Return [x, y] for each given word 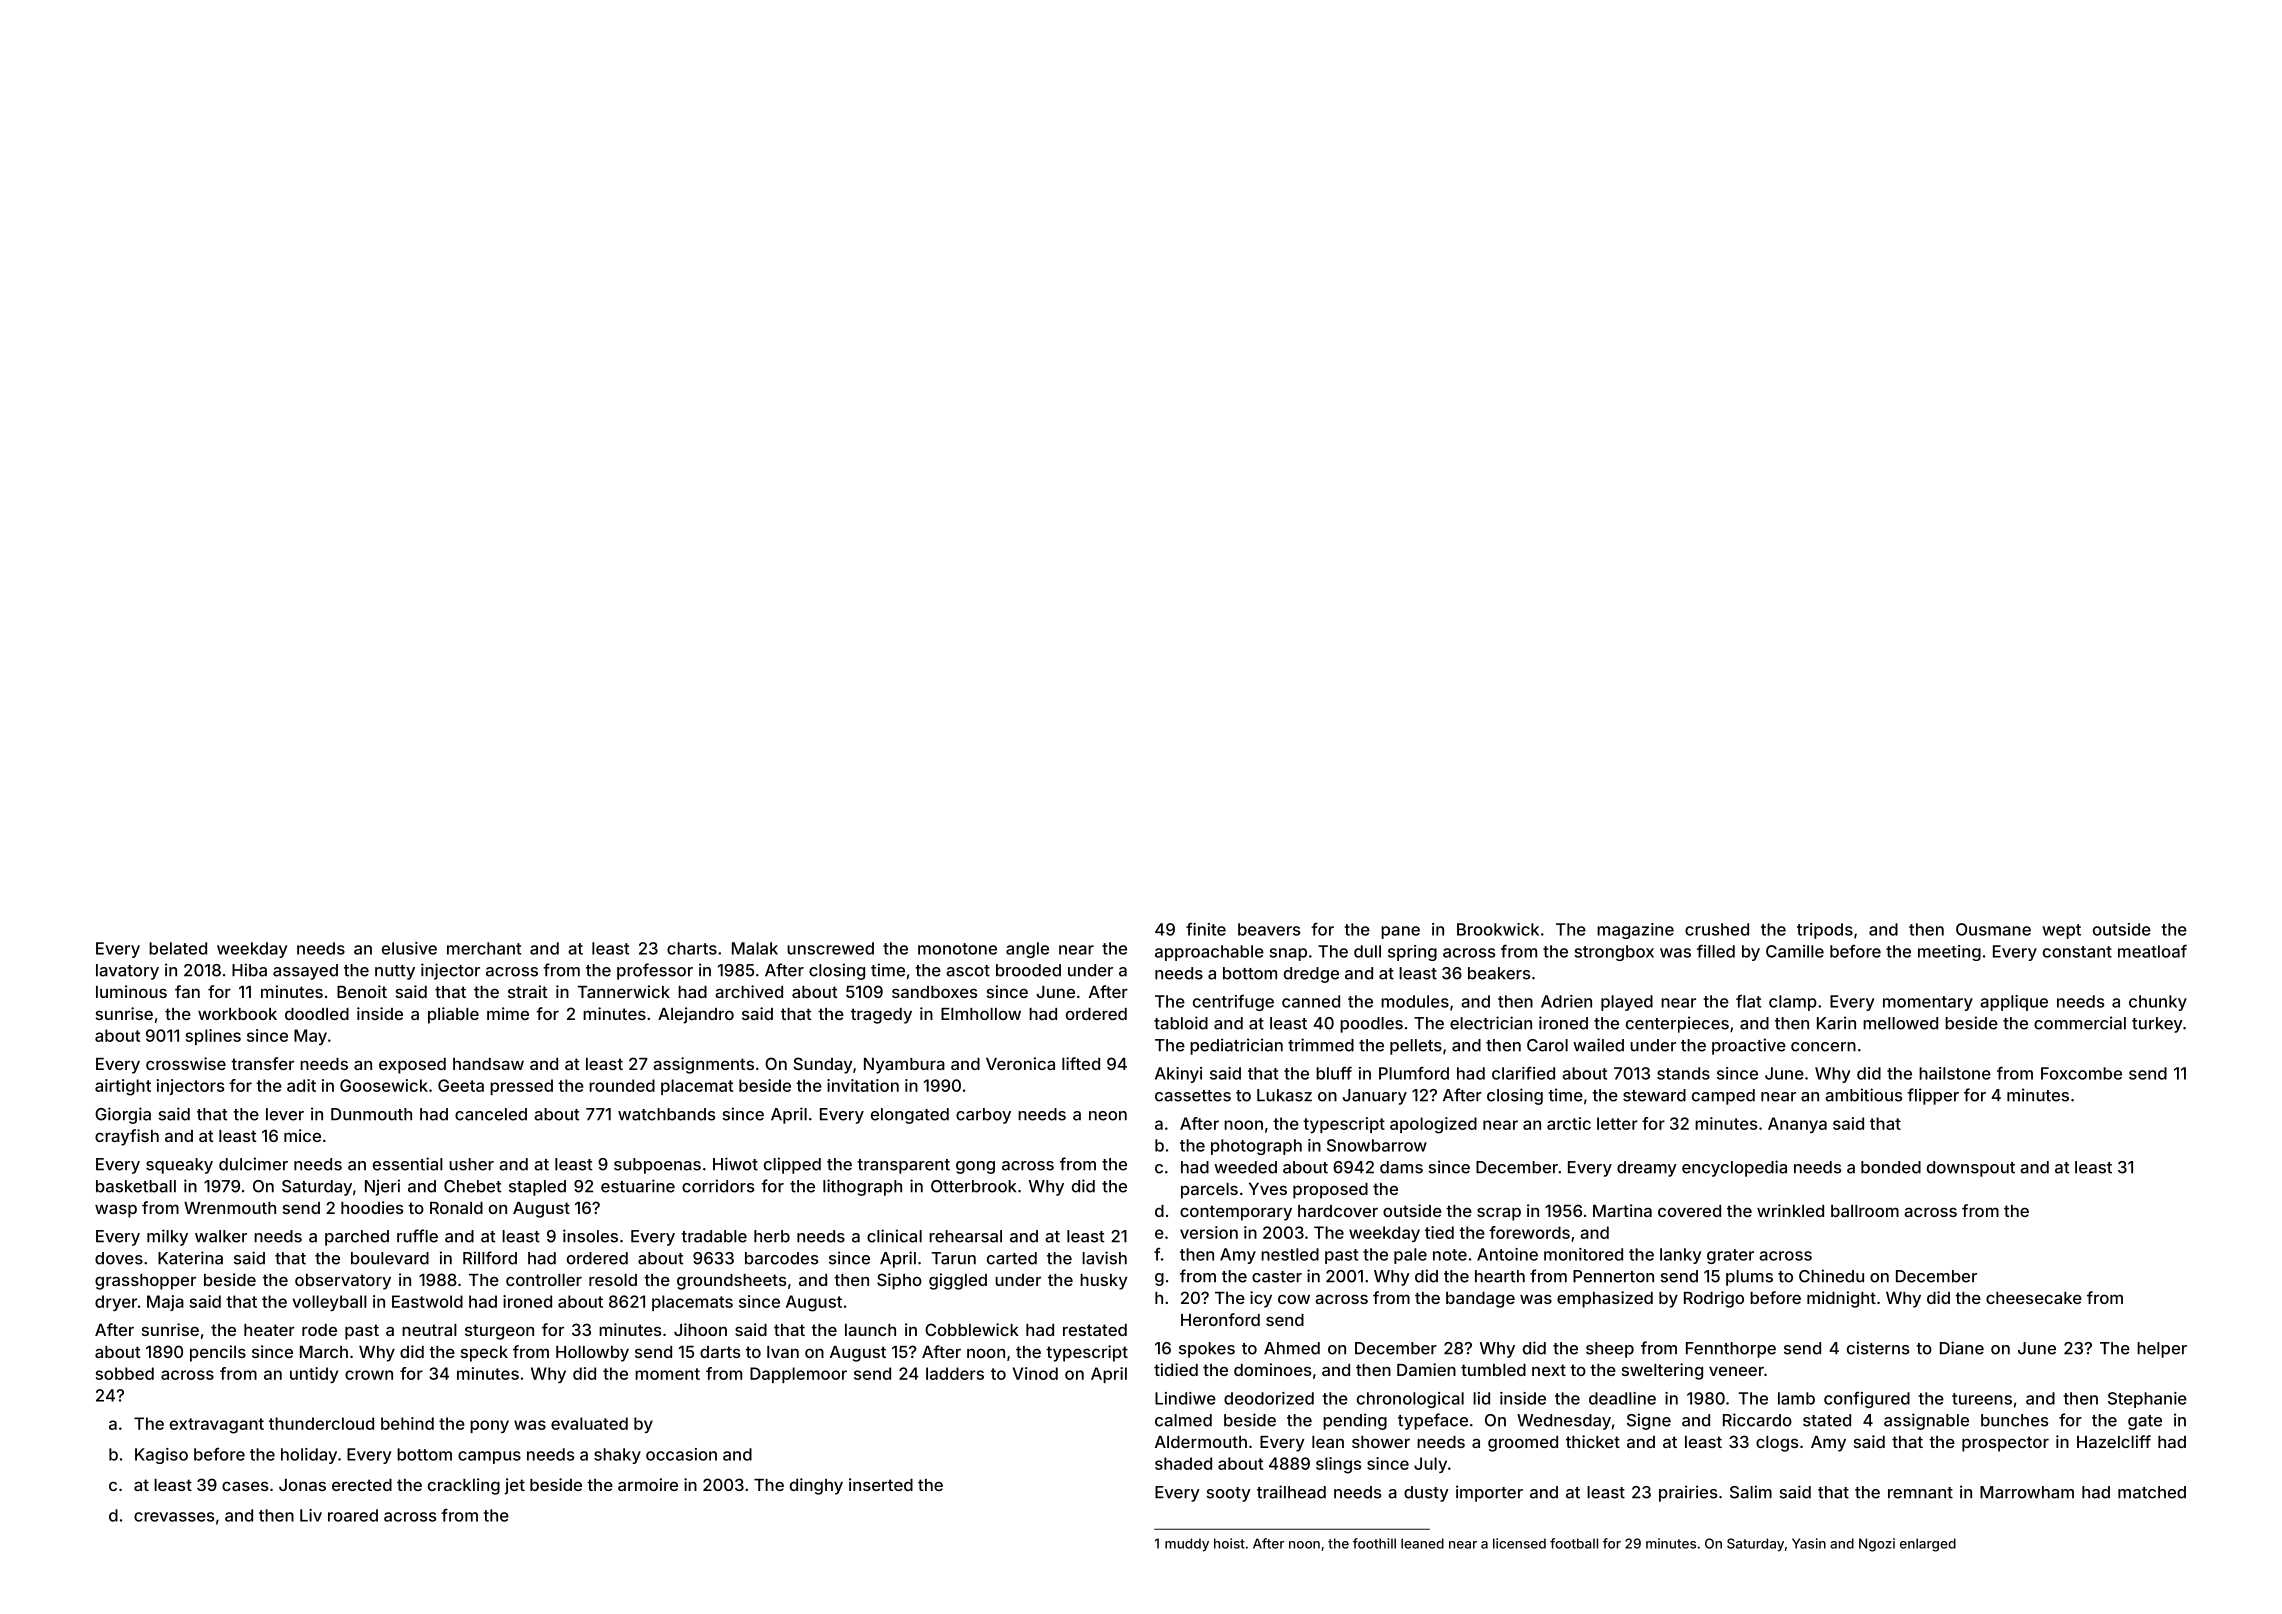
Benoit [362, 991]
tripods [1825, 931]
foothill [1374, 1543]
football [1574, 1543]
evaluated [589, 1423]
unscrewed [830, 948]
